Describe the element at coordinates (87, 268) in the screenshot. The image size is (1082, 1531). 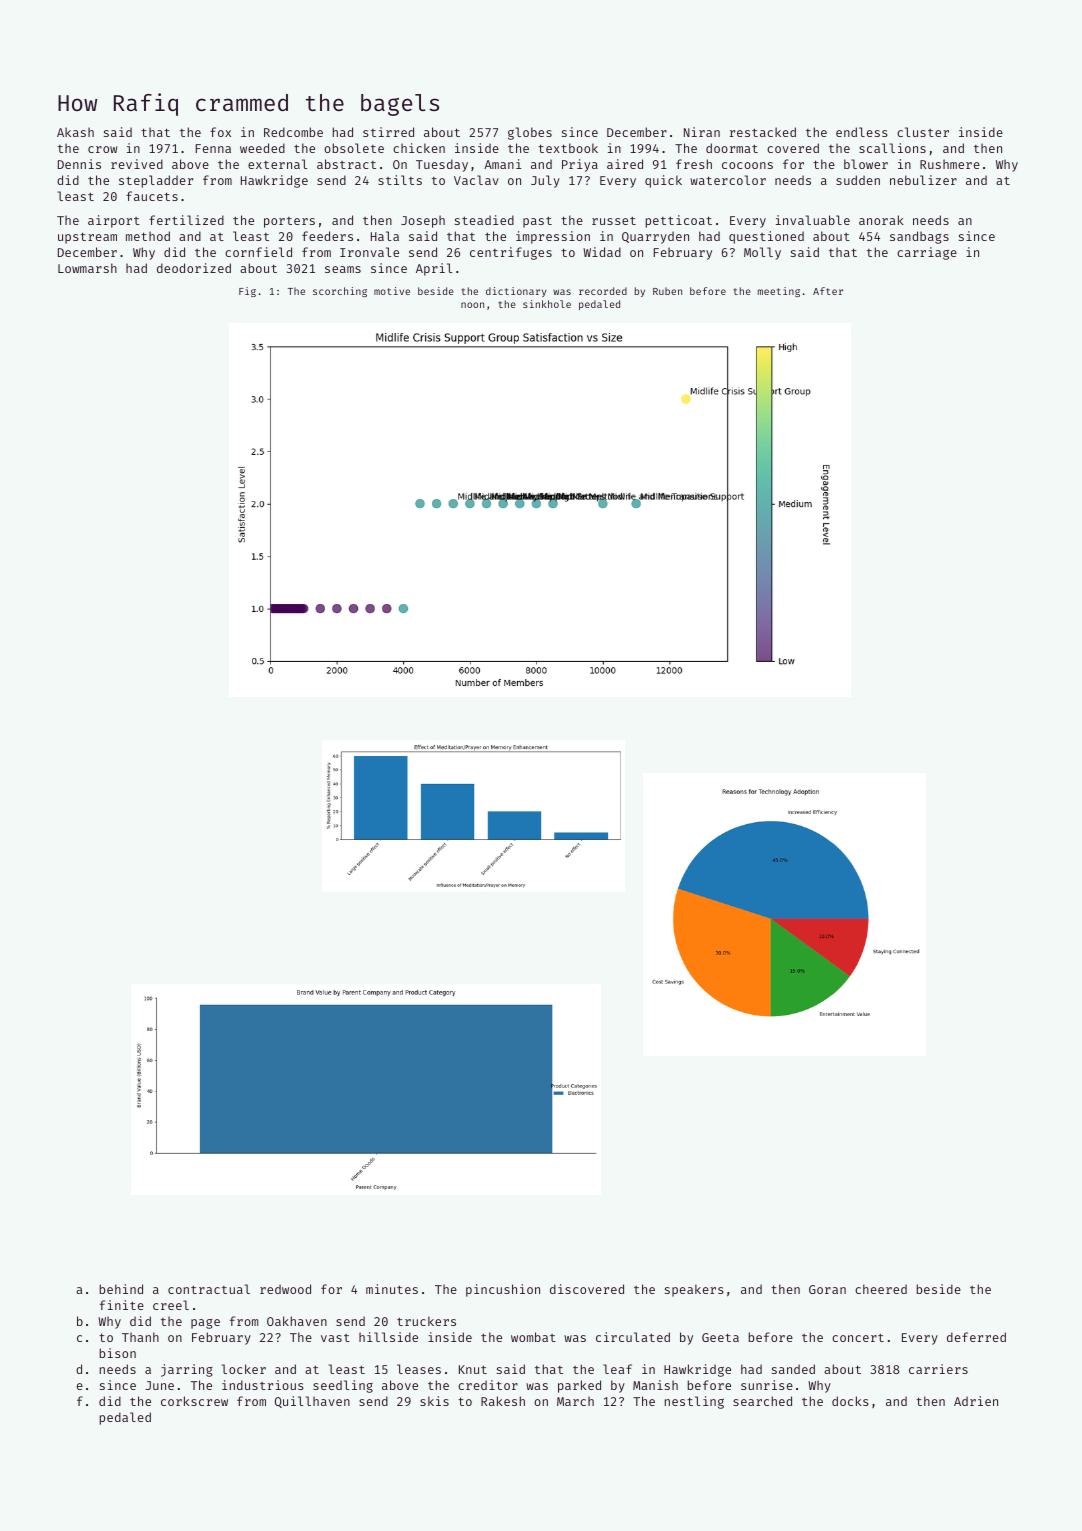
I see `Lowmarsh` at that location.
